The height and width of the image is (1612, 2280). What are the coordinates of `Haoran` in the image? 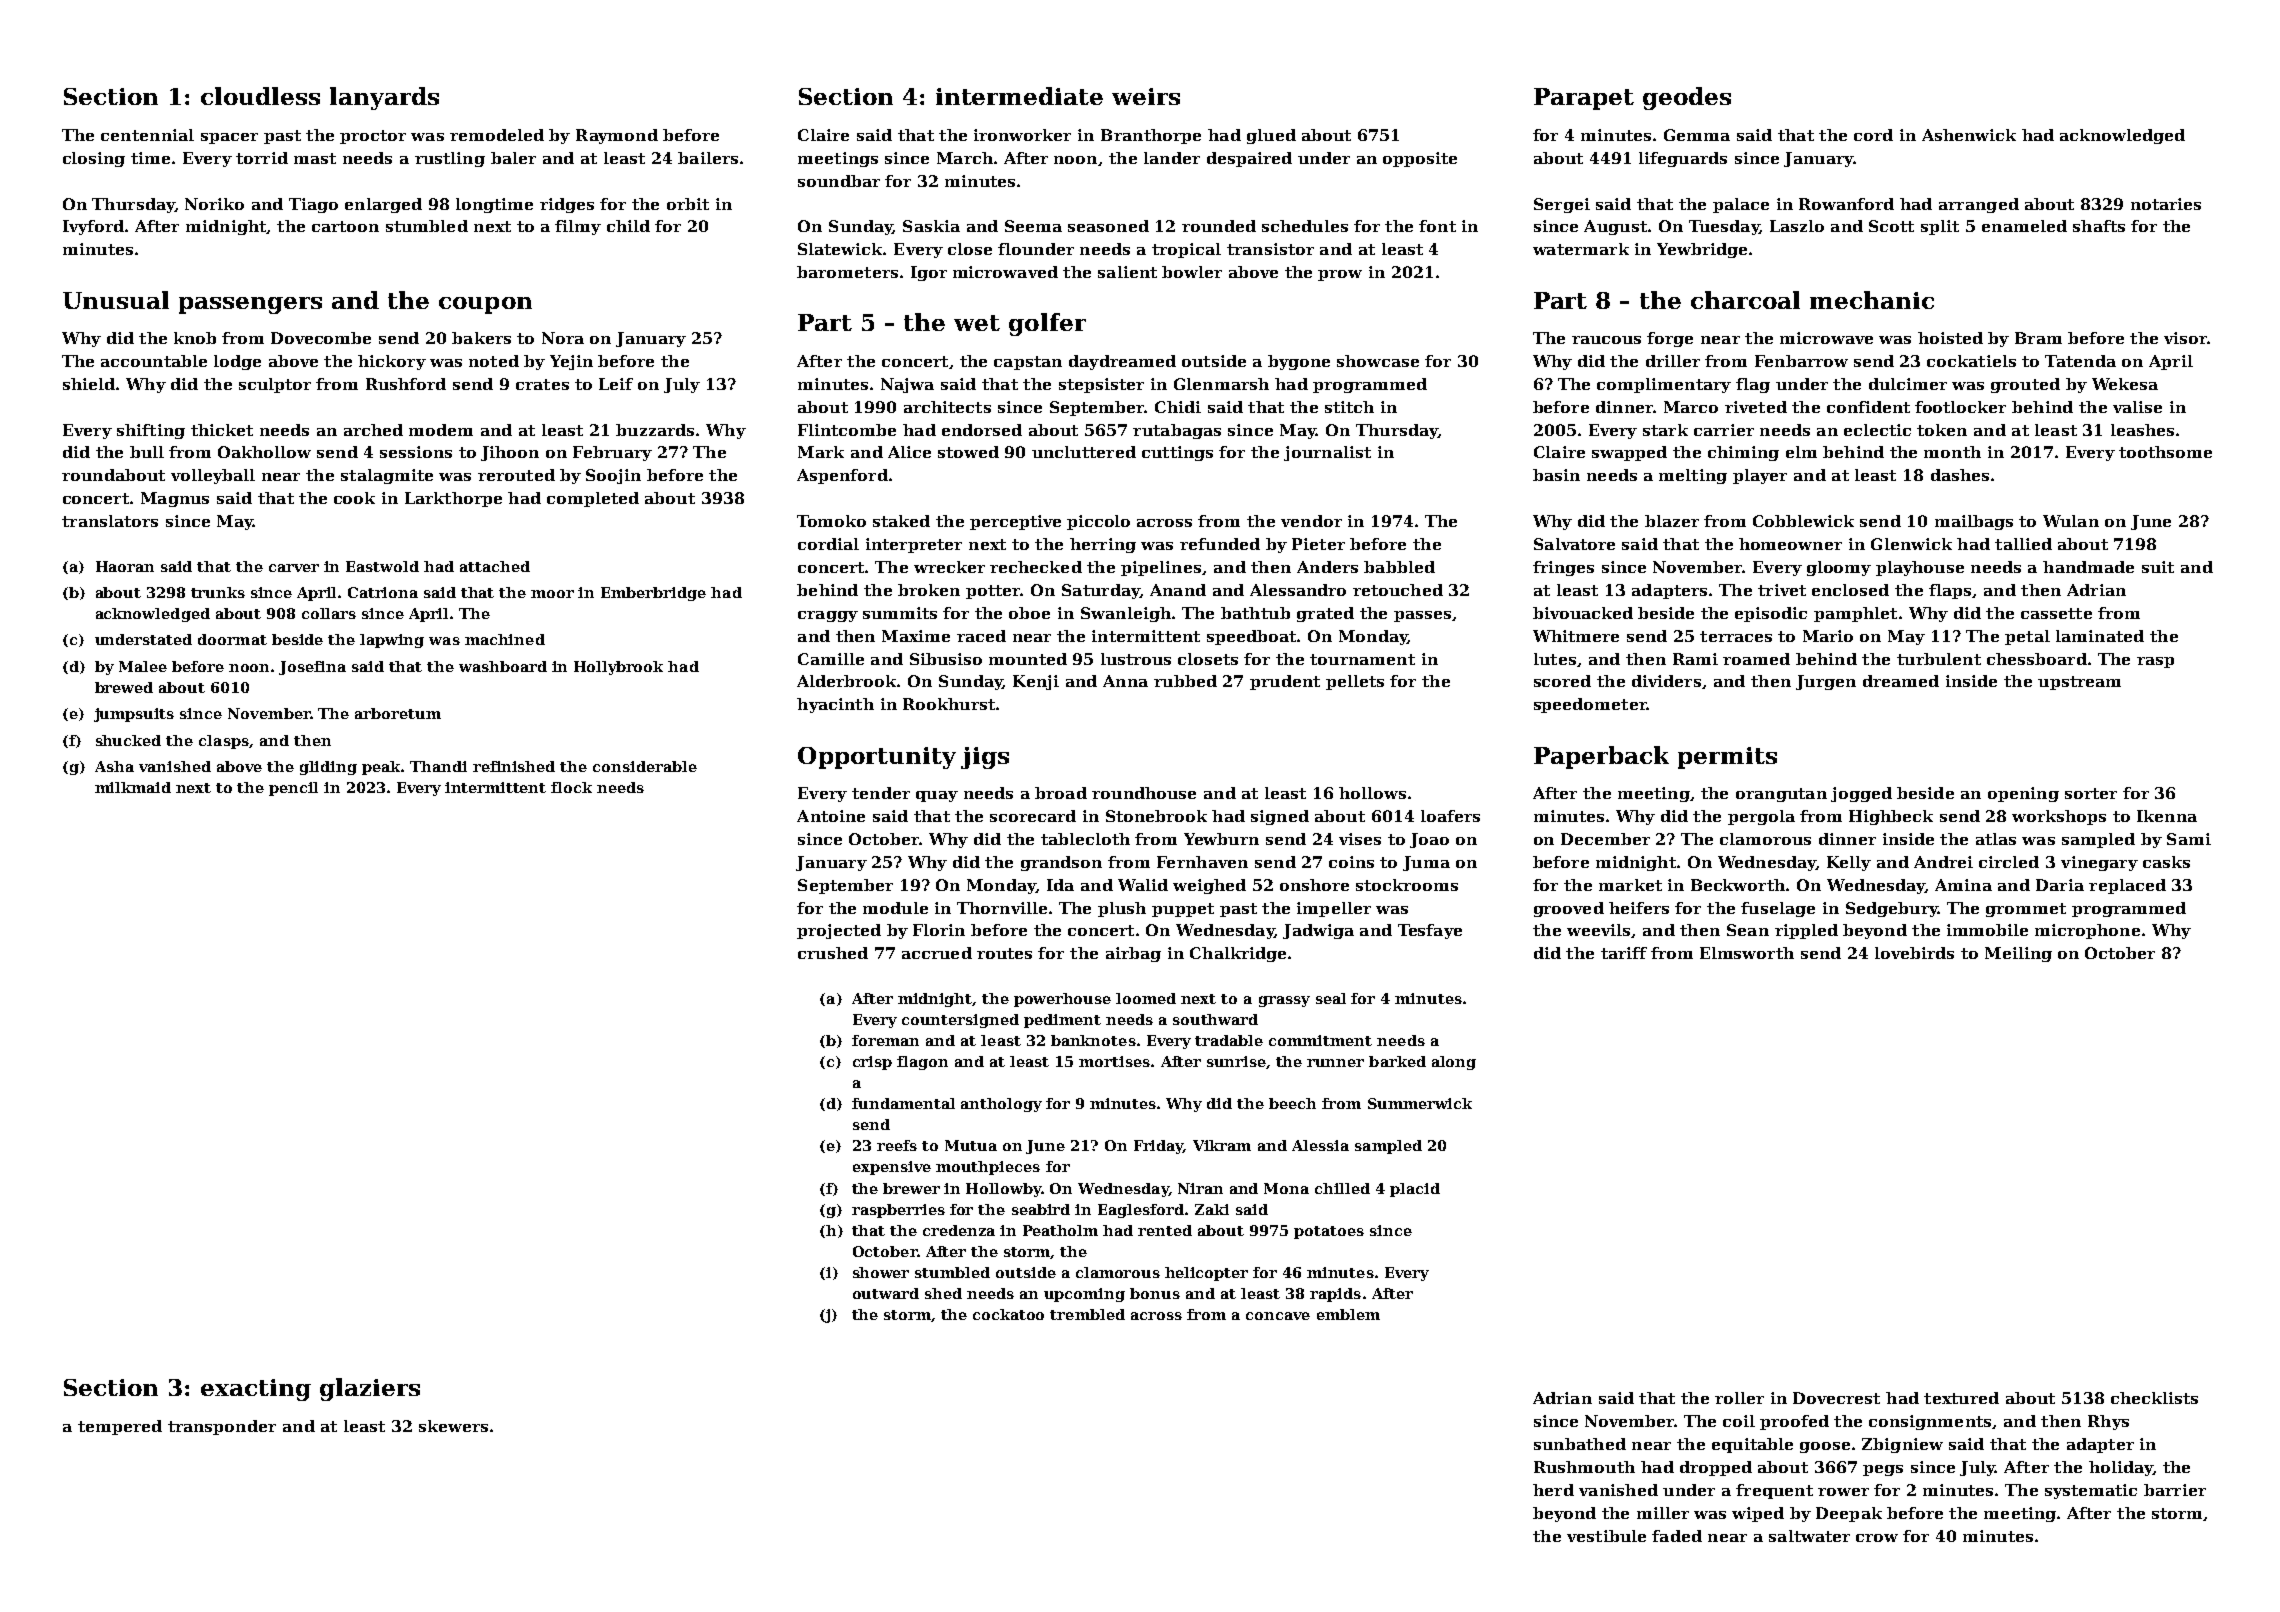 It's located at (125, 566).
